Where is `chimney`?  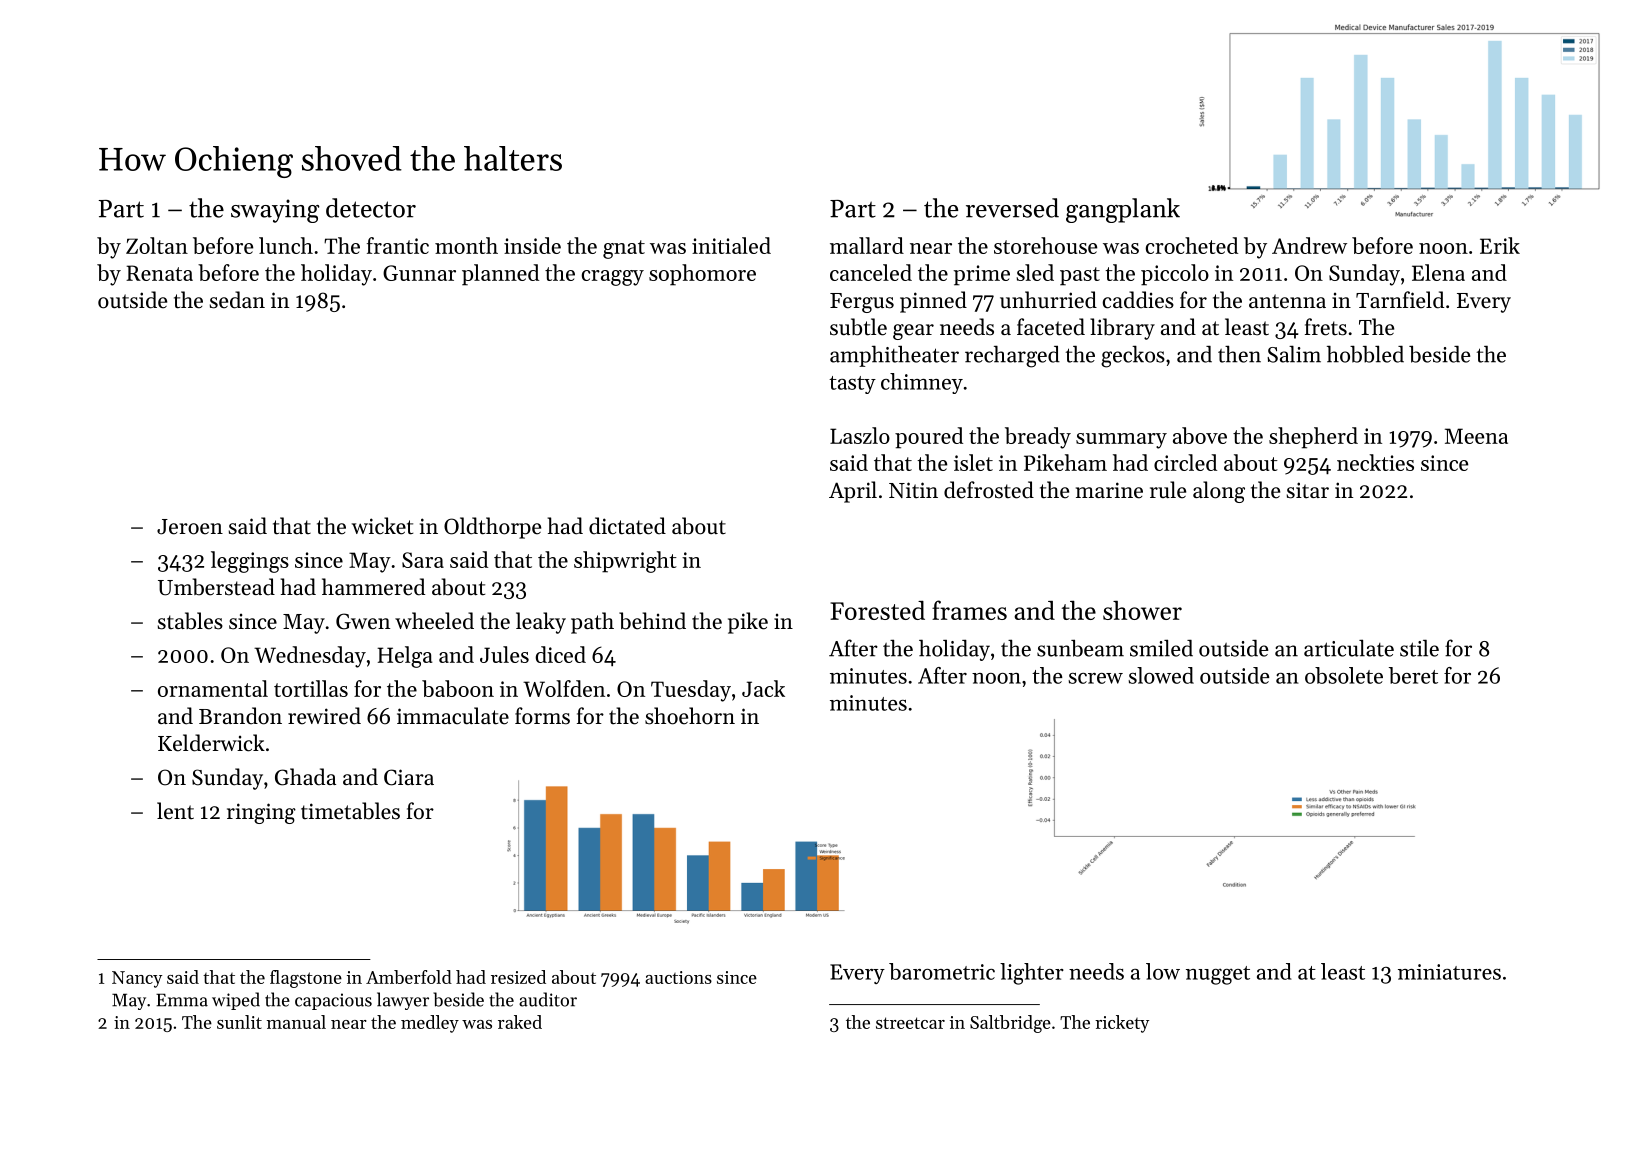 chimney is located at coordinates (922, 383).
